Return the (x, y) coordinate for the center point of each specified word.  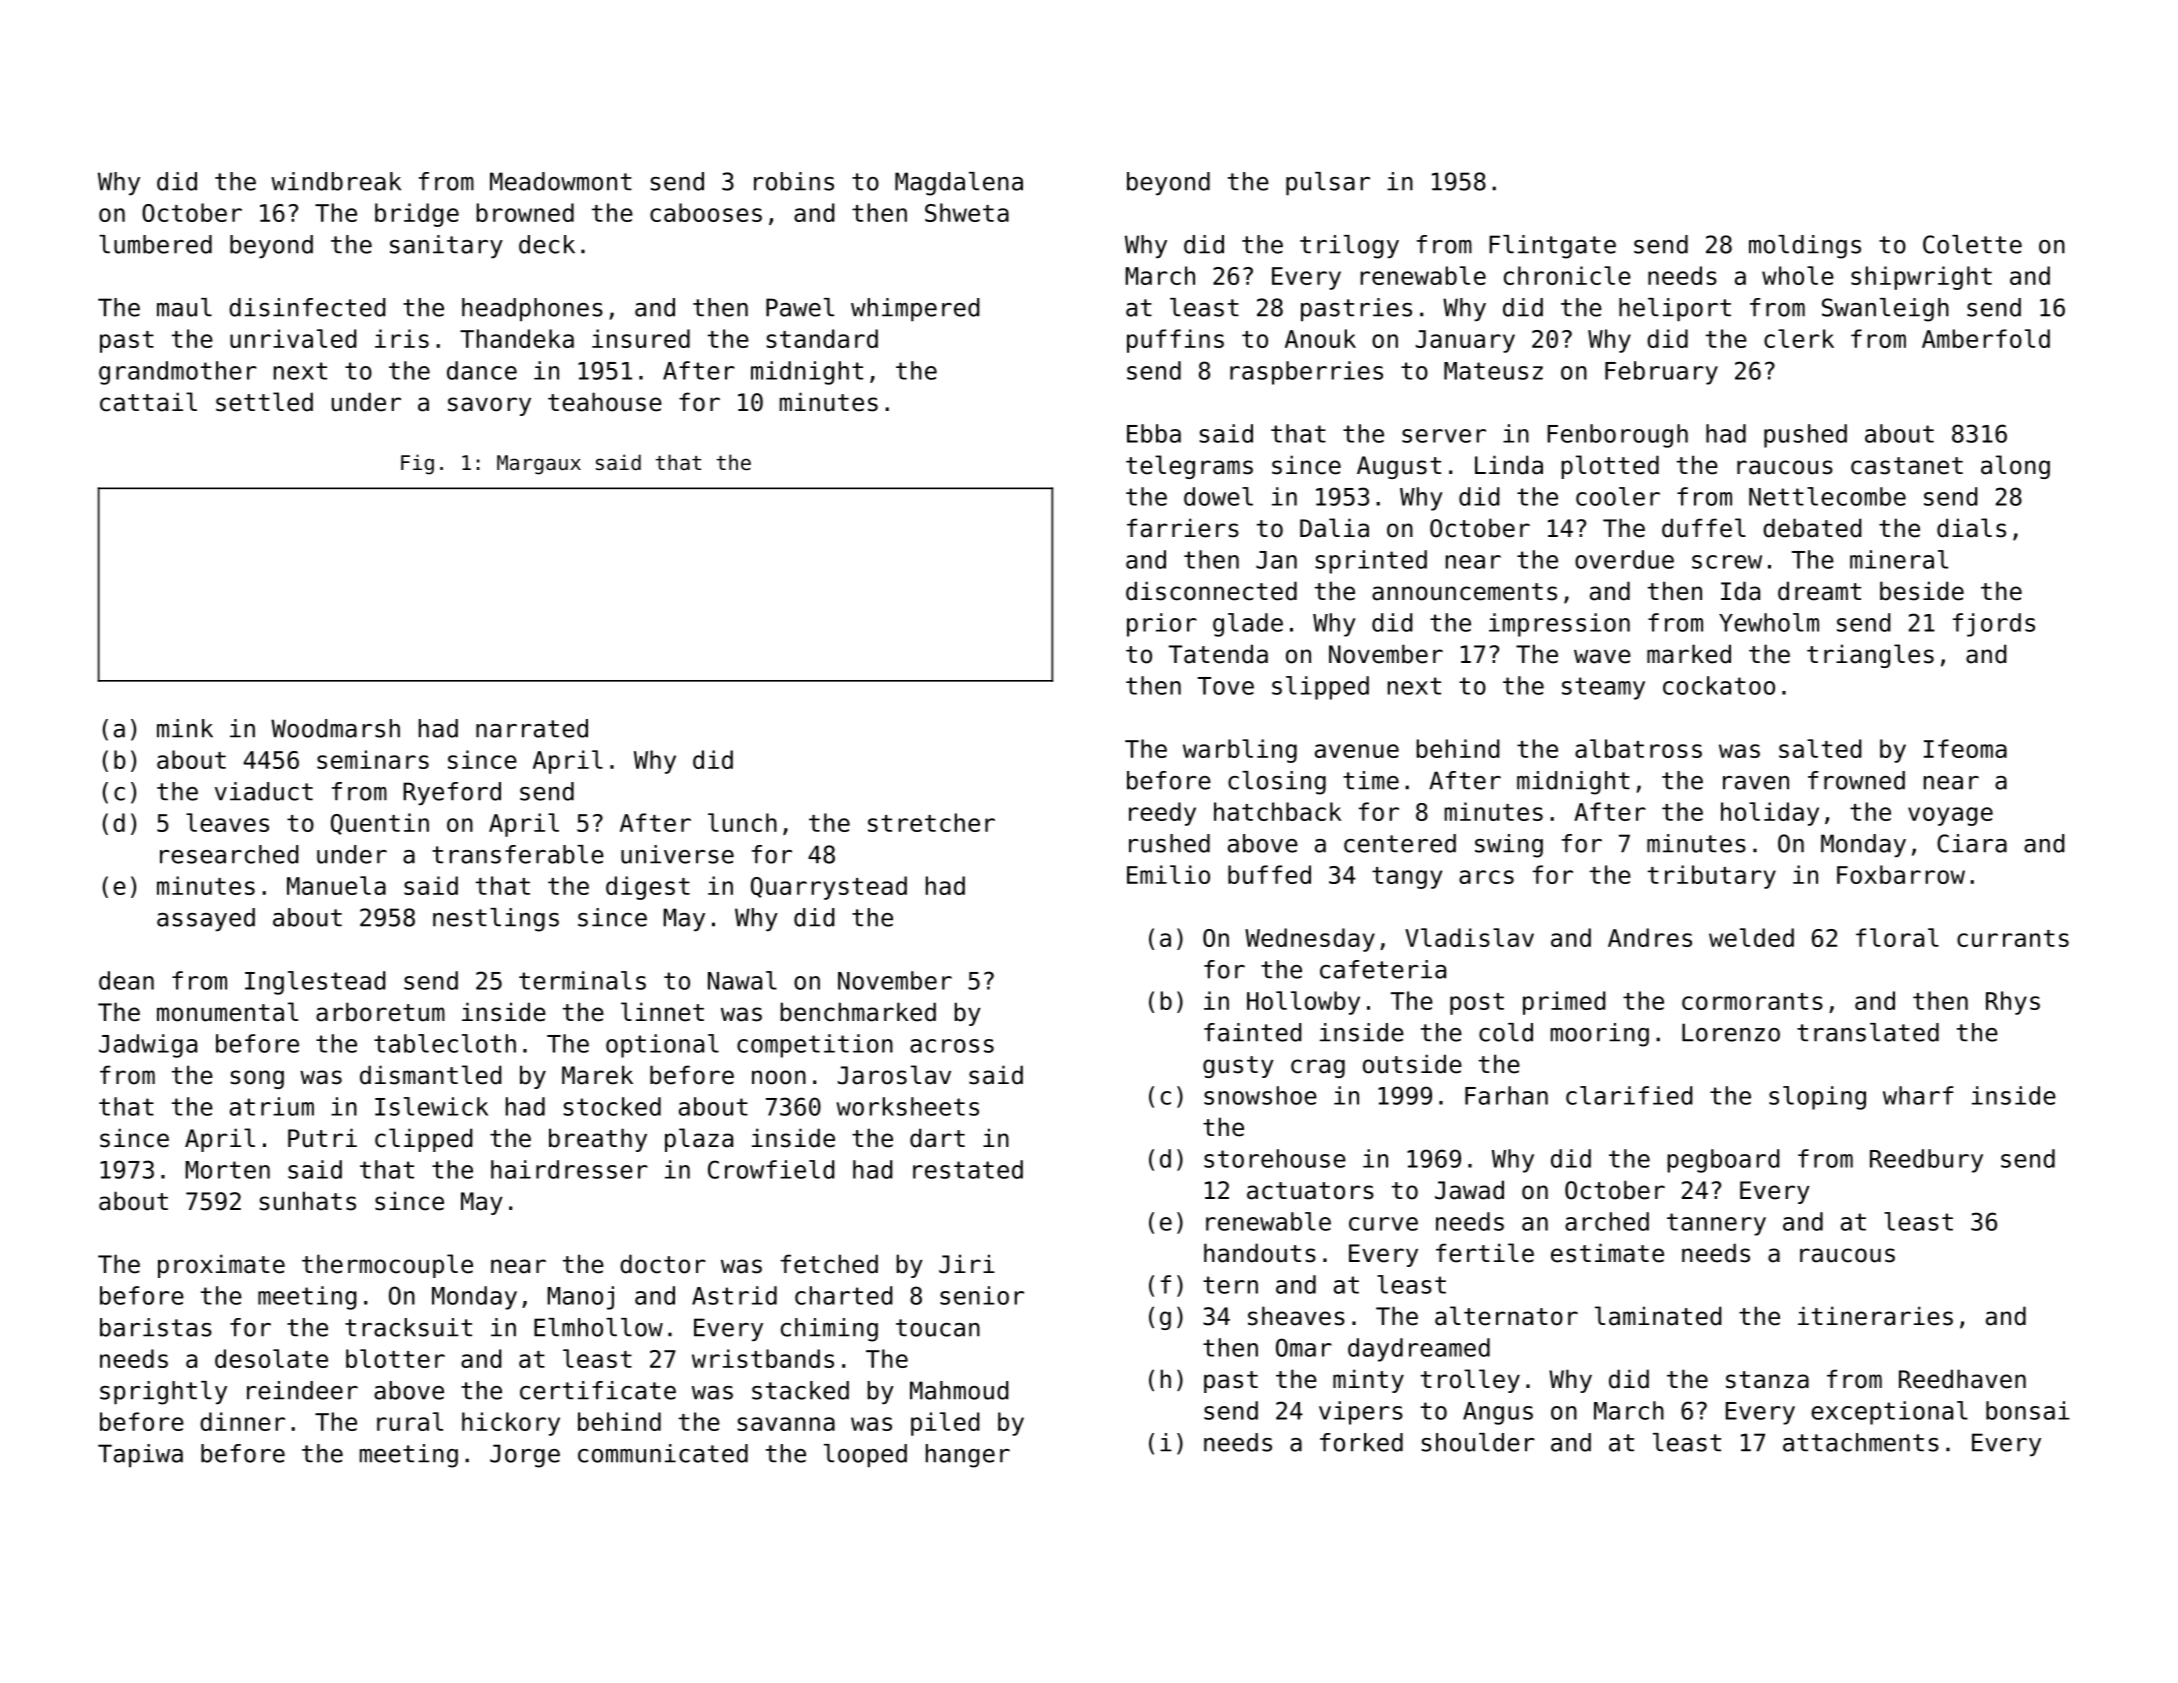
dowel (1218, 496)
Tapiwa (140, 1456)
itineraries (1875, 1316)
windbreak (336, 181)
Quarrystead (829, 888)
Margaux (539, 465)
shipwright (1921, 278)
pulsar (1328, 184)
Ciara (1972, 843)
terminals (582, 980)
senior (982, 1295)
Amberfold (1986, 338)
